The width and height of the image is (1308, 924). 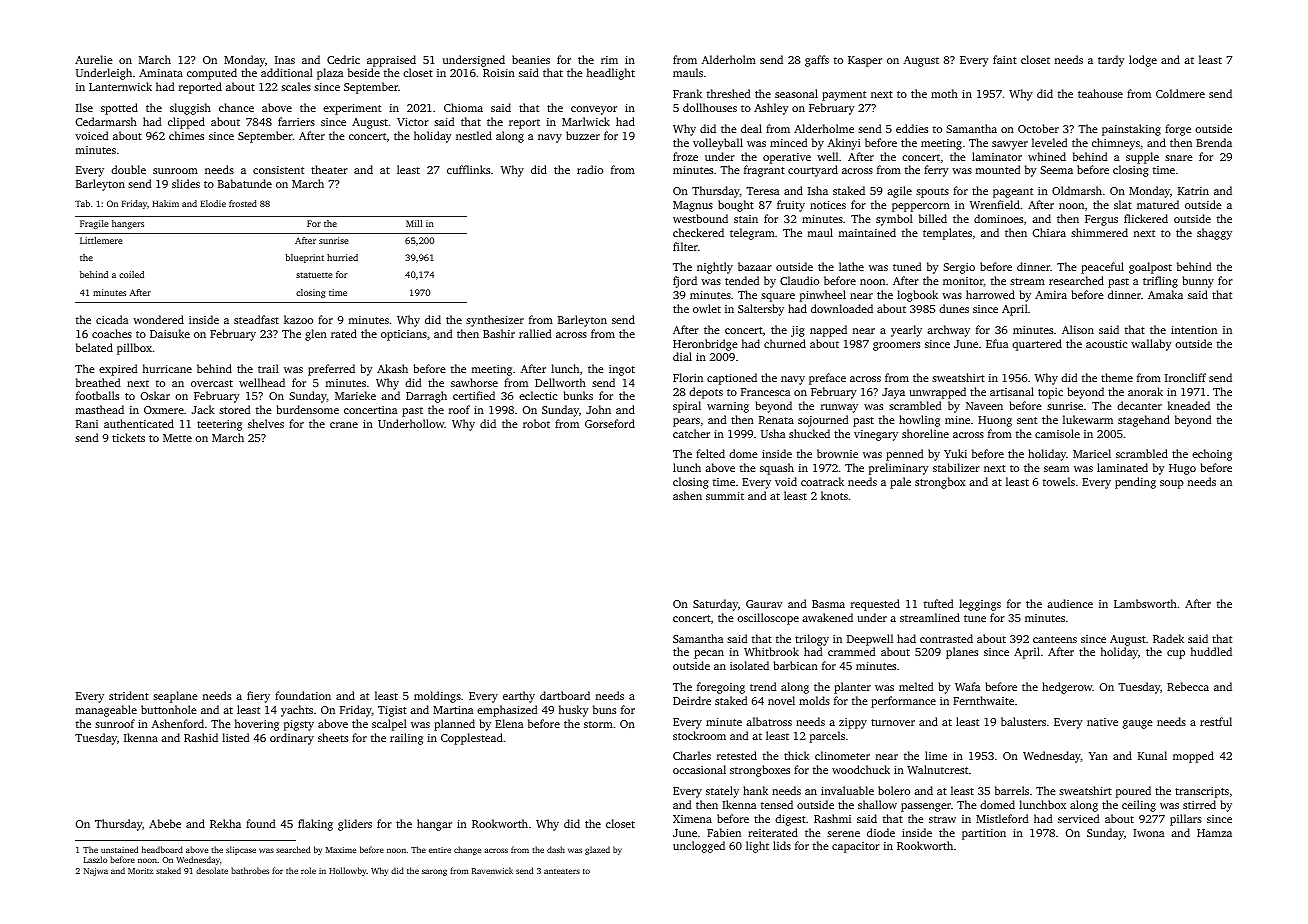 What do you see at coordinates (531, 59) in the image?
I see `beanies` at bounding box center [531, 59].
